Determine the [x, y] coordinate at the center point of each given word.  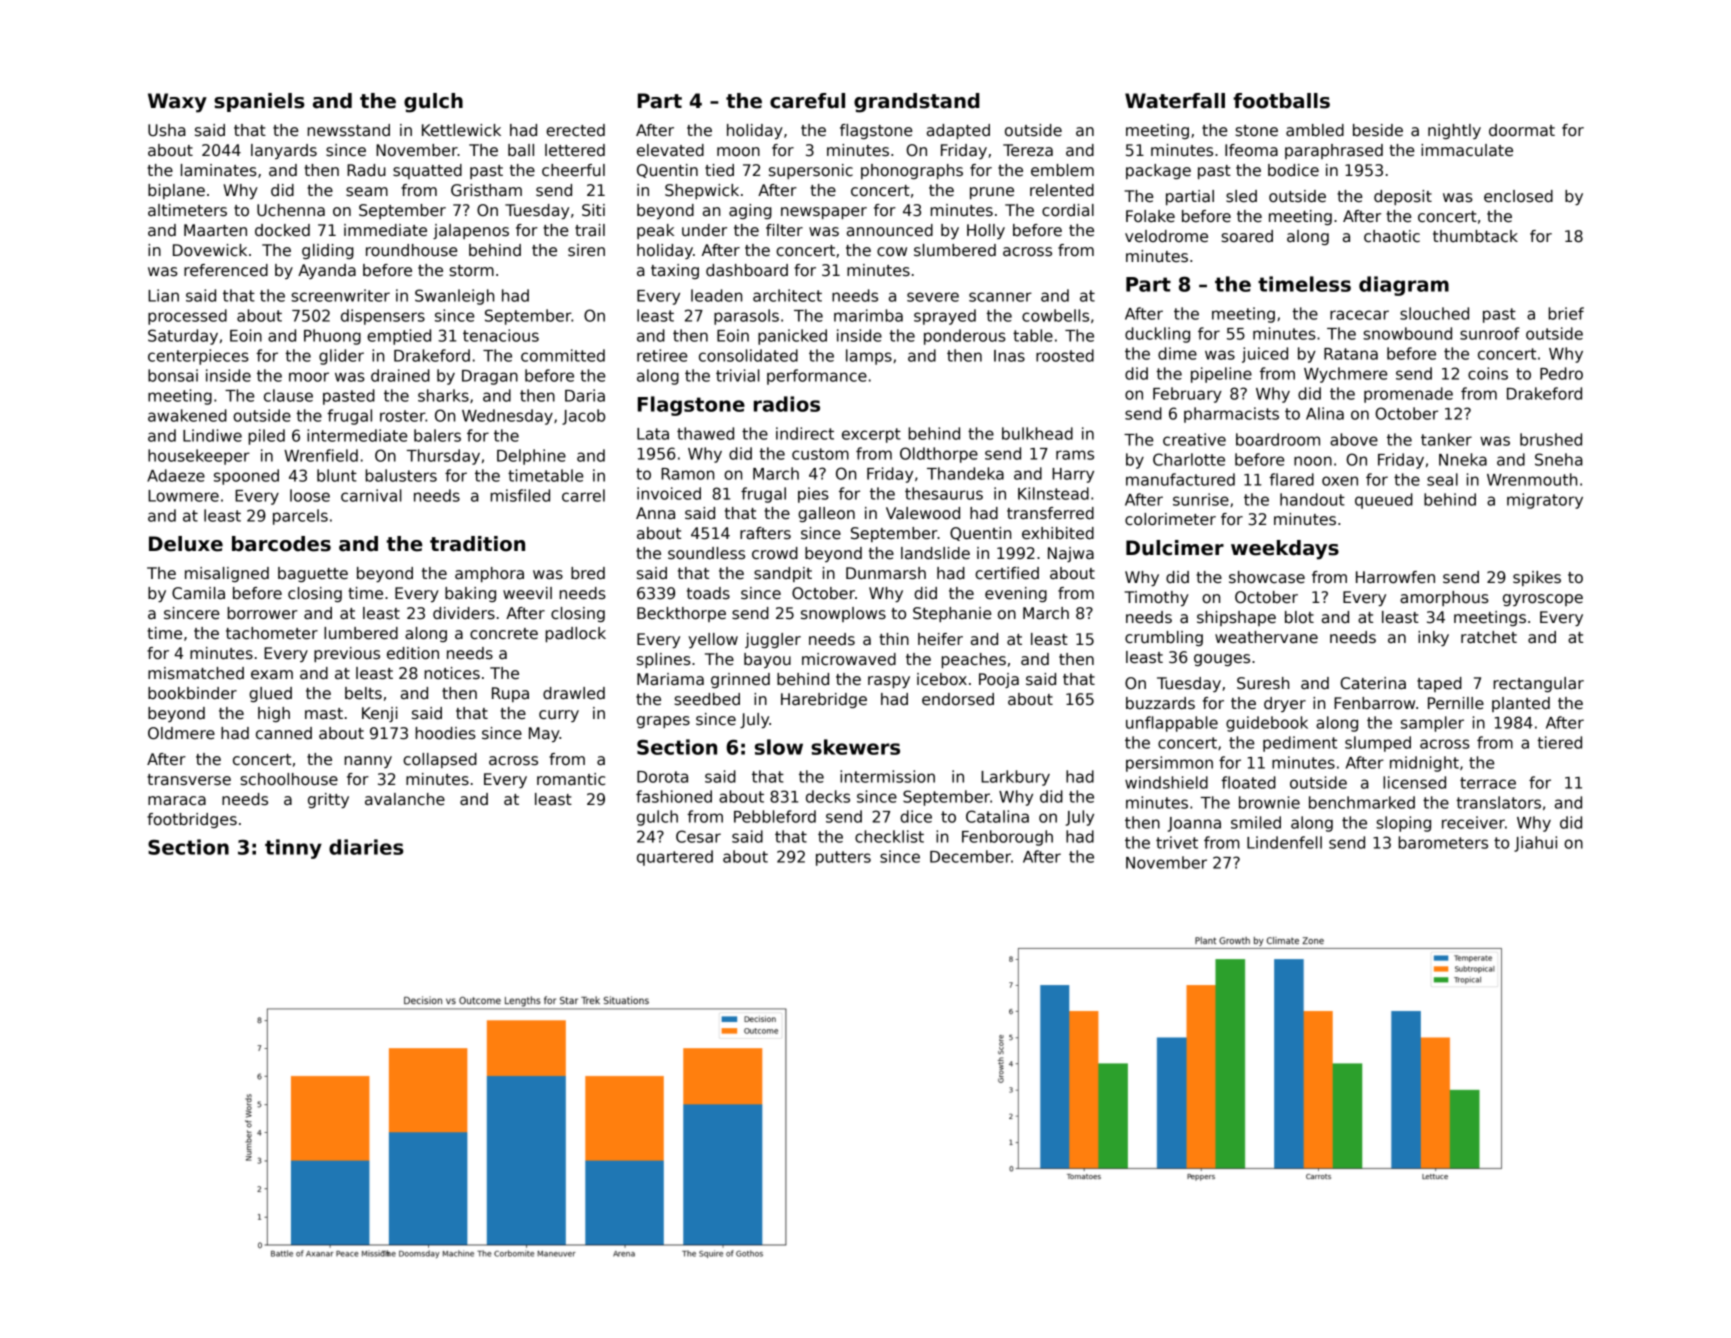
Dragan [490, 377]
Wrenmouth [1532, 479]
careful [807, 101]
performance [817, 377]
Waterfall [1175, 101]
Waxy [177, 103]
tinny [293, 849]
